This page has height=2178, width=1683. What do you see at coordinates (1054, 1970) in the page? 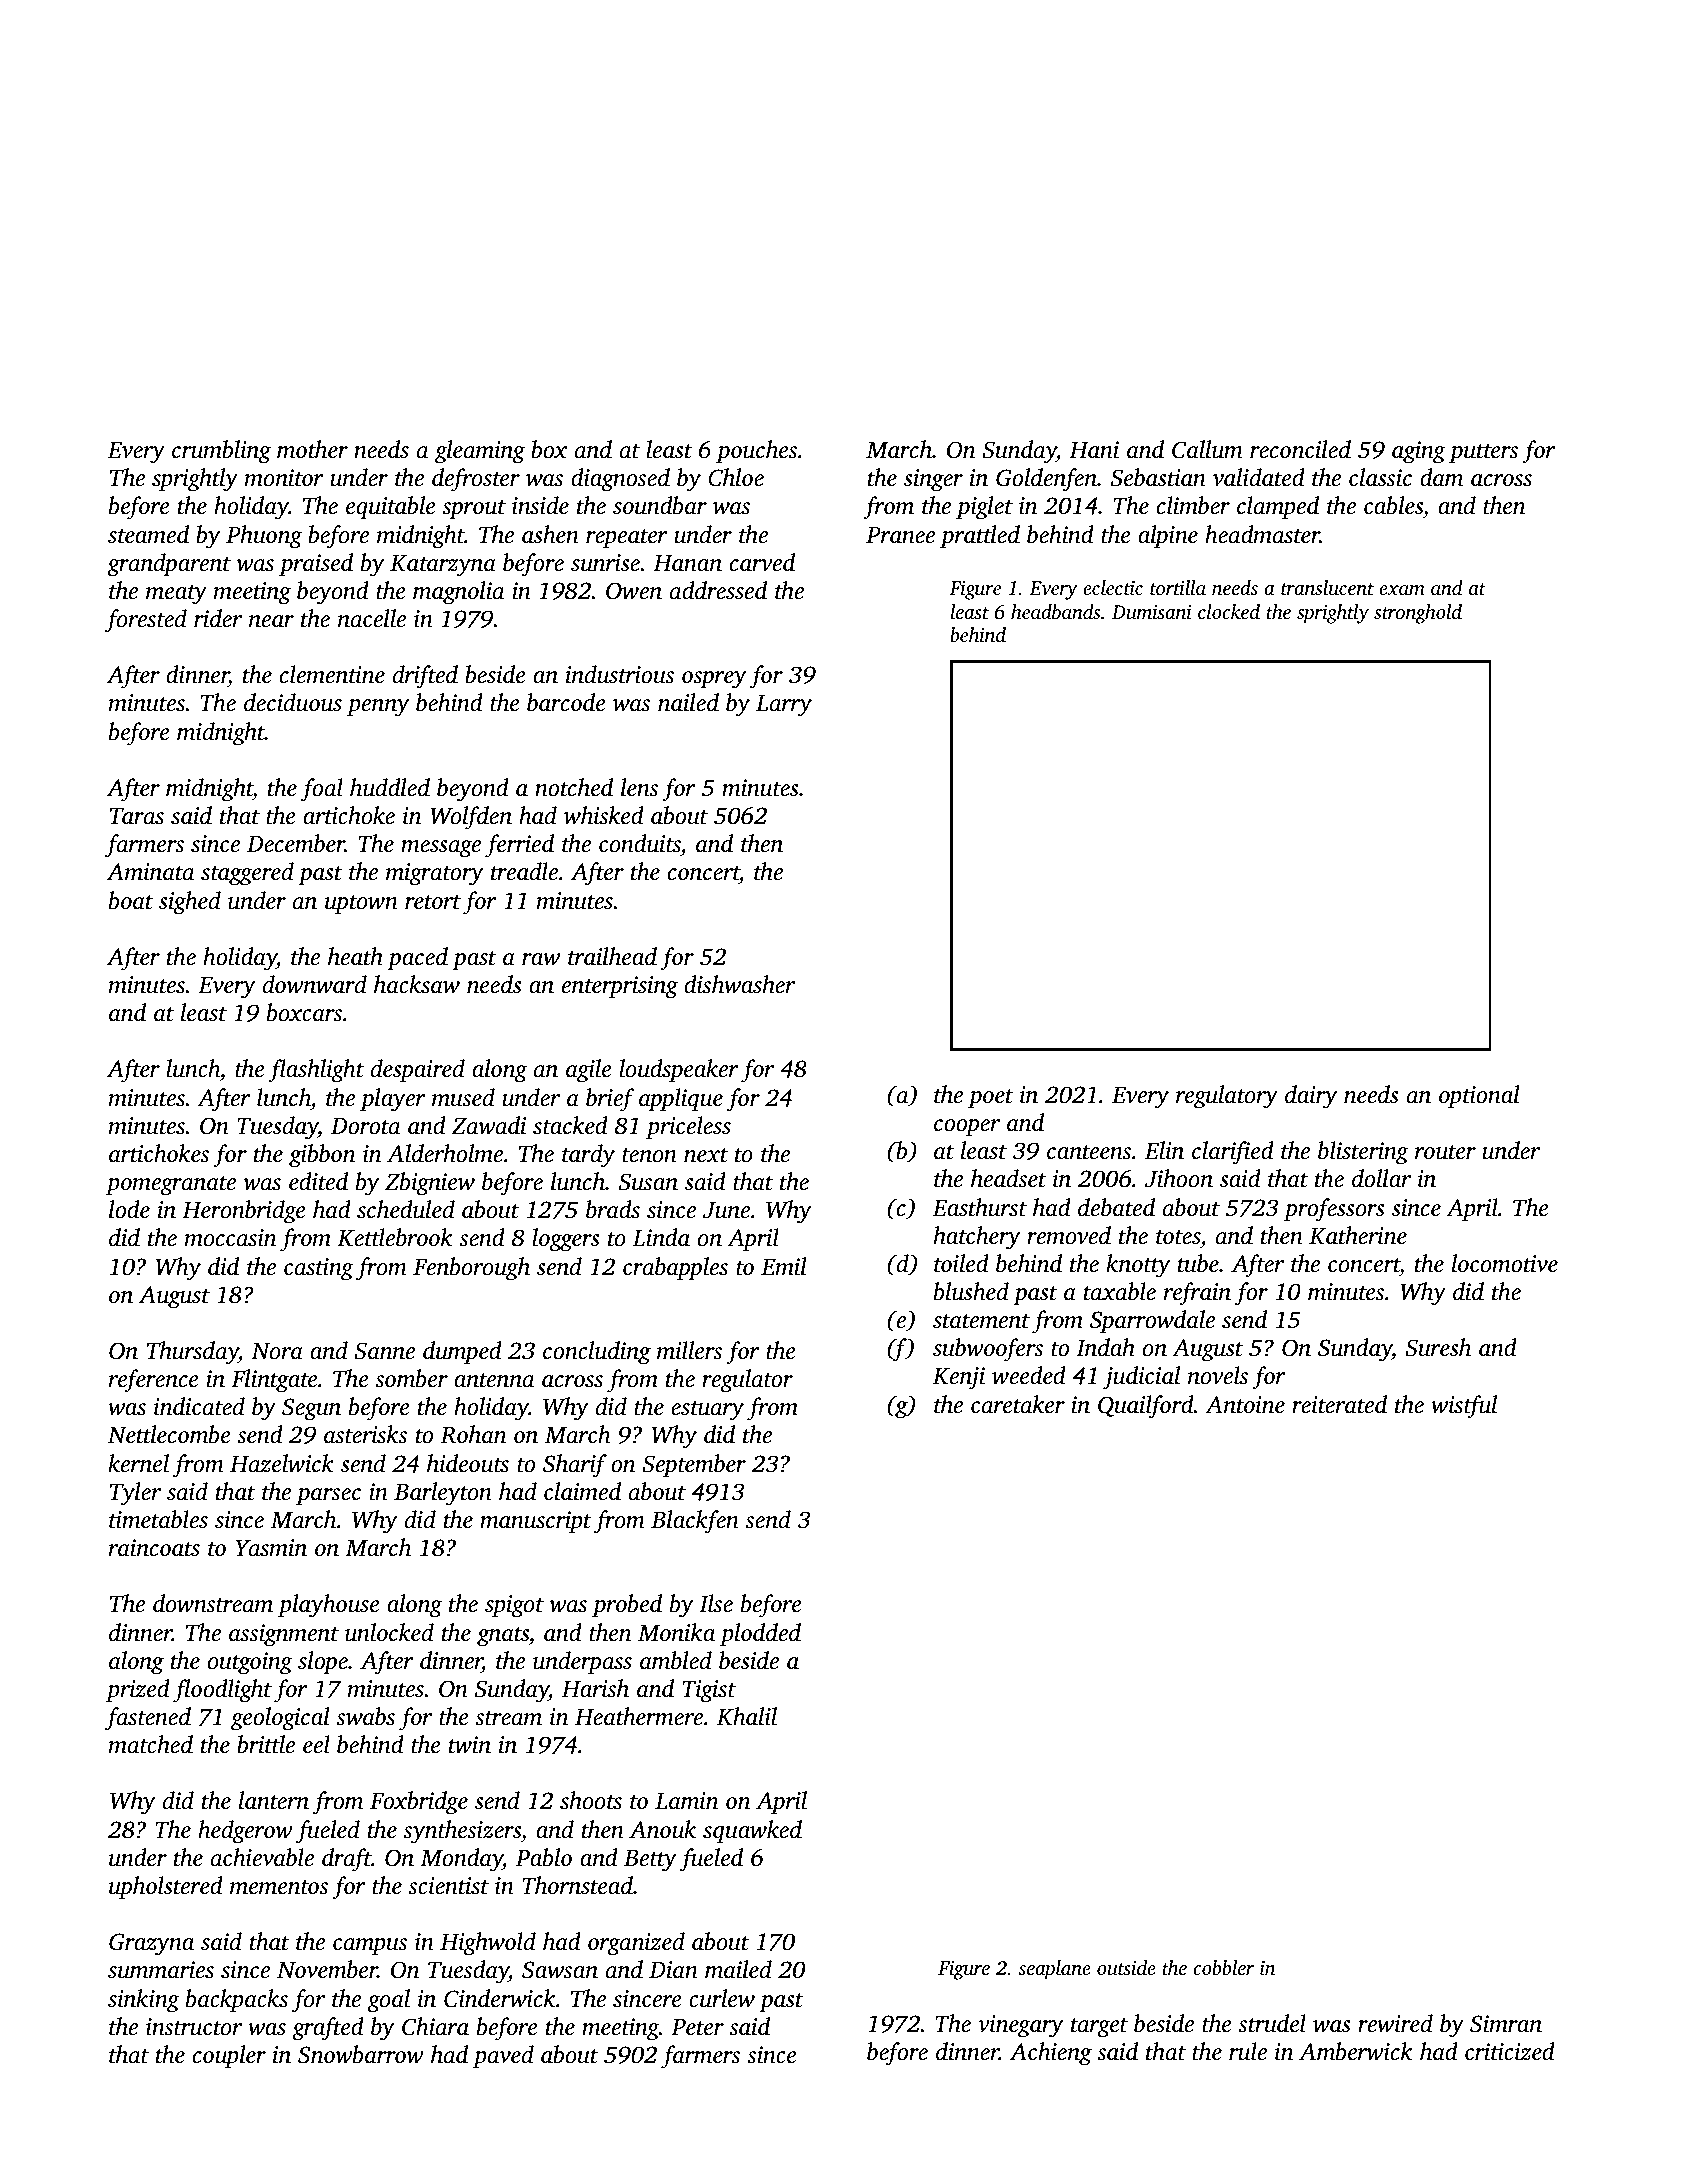
I see `seaplane` at bounding box center [1054, 1970].
